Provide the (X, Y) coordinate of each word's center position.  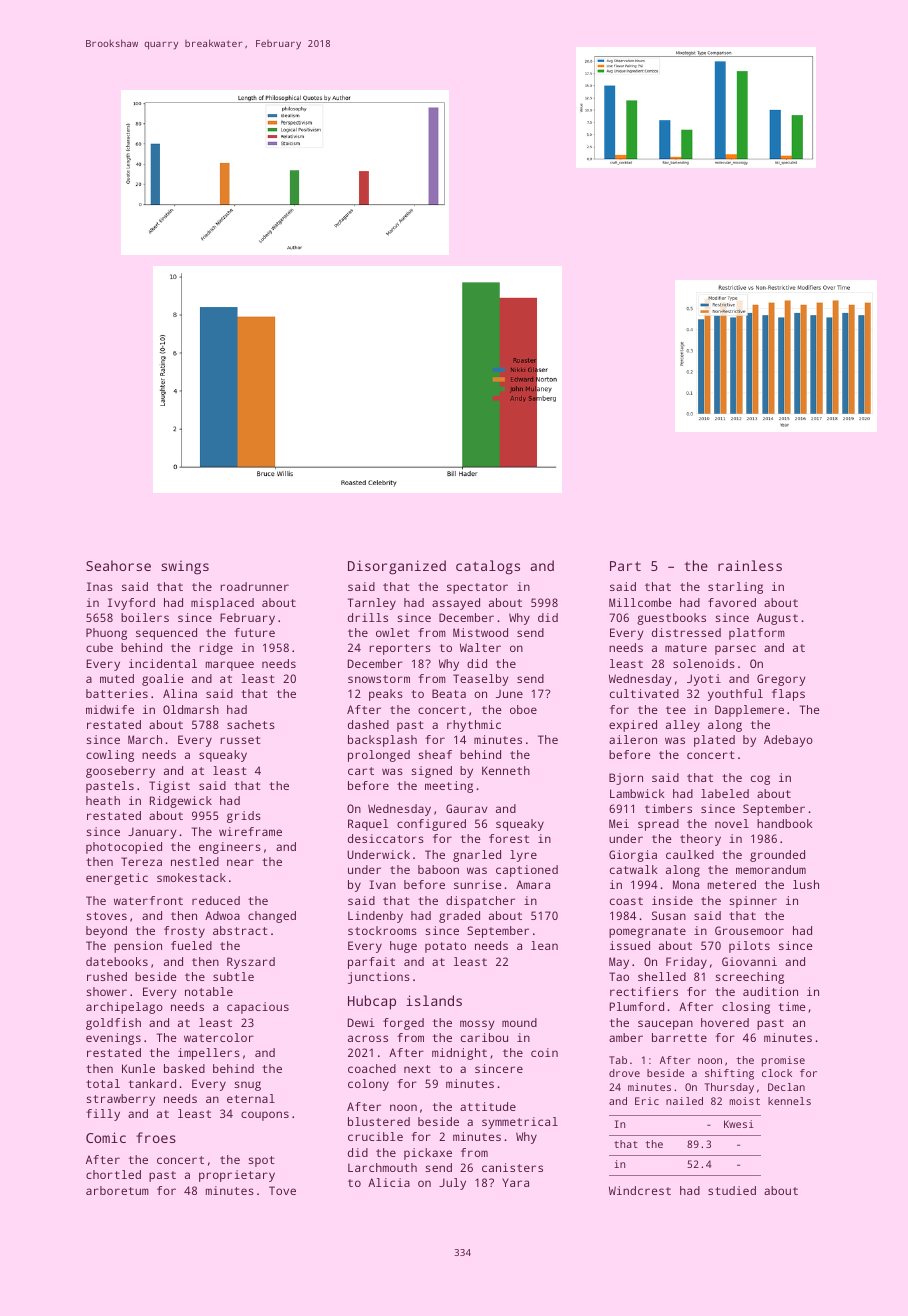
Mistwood (480, 632)
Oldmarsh (191, 709)
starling (735, 588)
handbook (785, 823)
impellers (209, 1054)
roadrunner (255, 586)
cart (361, 771)
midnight (459, 1054)
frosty (184, 932)
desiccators (386, 838)
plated (714, 741)
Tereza (141, 861)
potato (445, 947)
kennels (789, 1101)
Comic (106, 1137)
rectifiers (644, 991)
